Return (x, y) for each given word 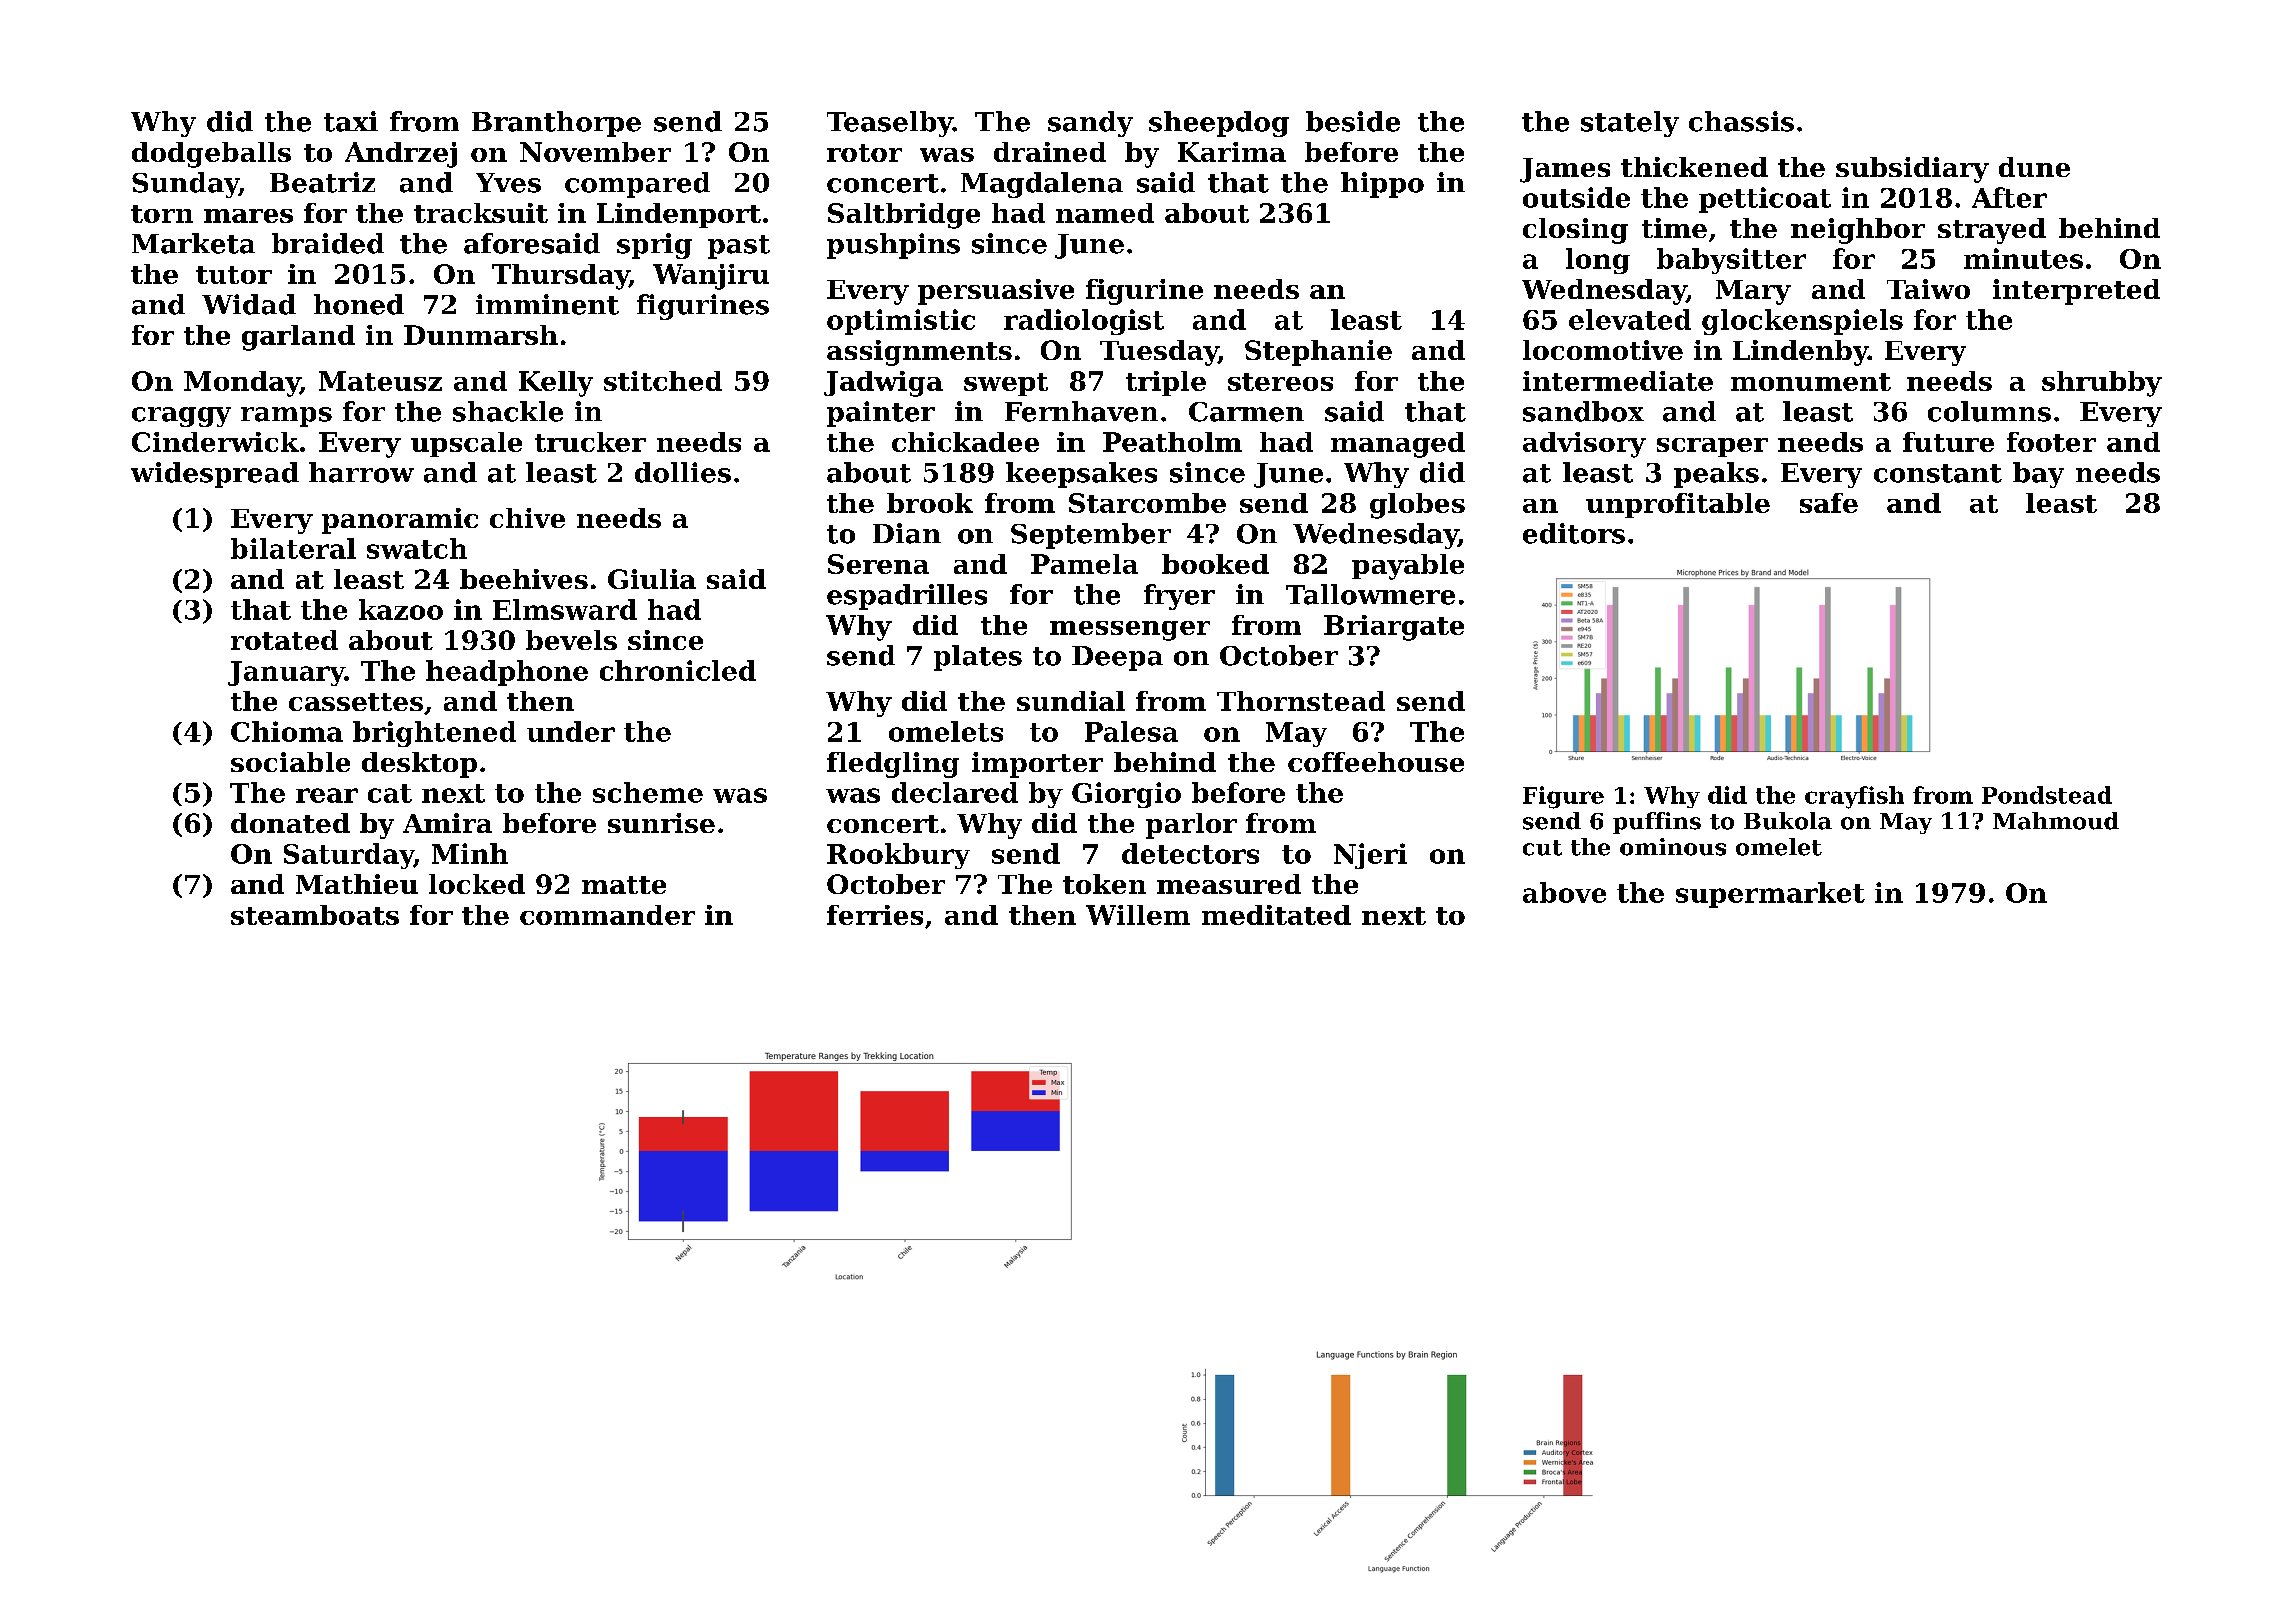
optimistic (901, 322)
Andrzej (401, 155)
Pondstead (2047, 795)
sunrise (661, 823)
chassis (1741, 121)
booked (1215, 564)
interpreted (2076, 292)
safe (1829, 503)
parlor (1191, 826)
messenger (1130, 631)
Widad (249, 304)
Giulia (652, 579)
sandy (1090, 124)
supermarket (1770, 895)
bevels (571, 640)
